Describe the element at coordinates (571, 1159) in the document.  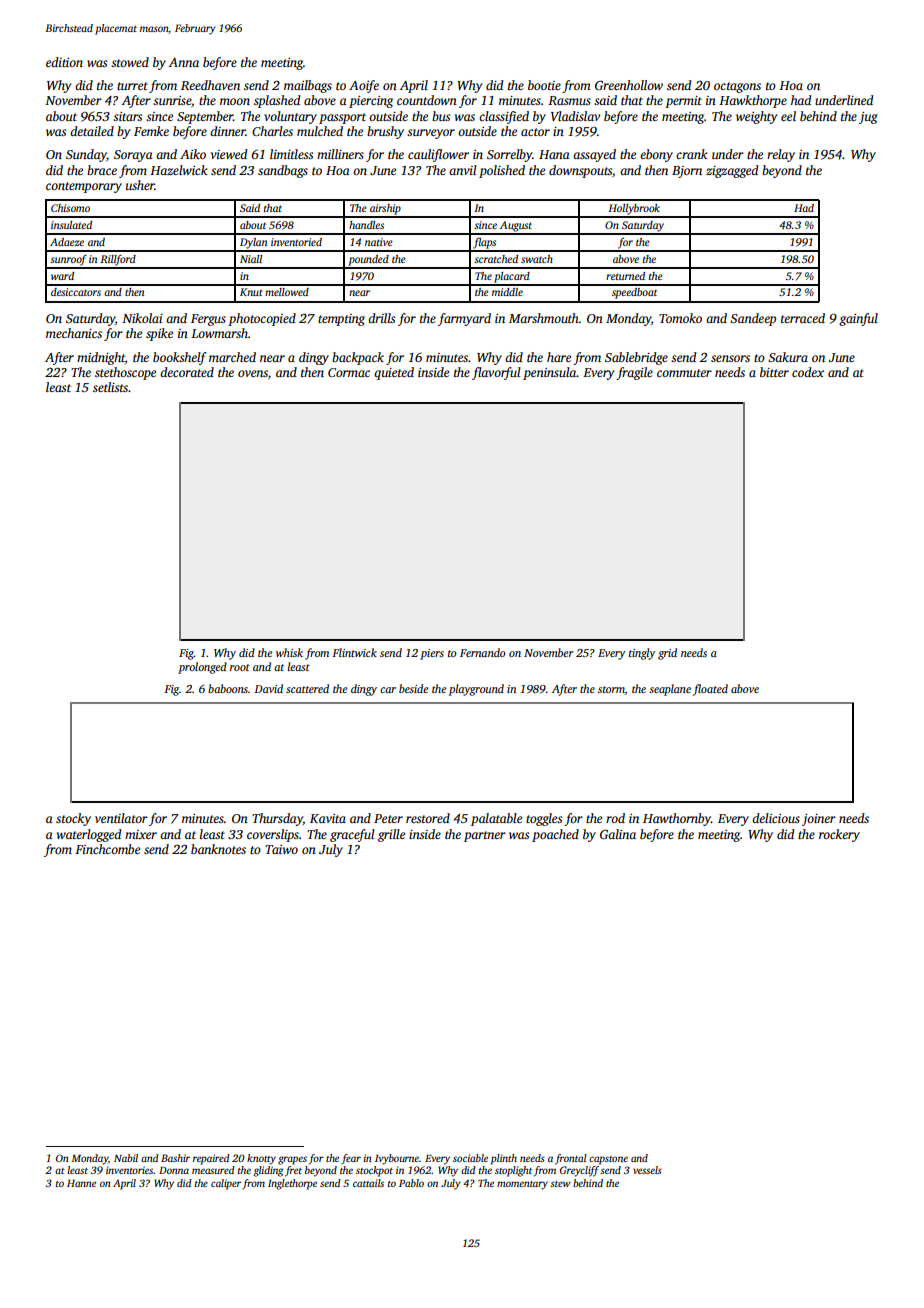
I see `frontal` at that location.
